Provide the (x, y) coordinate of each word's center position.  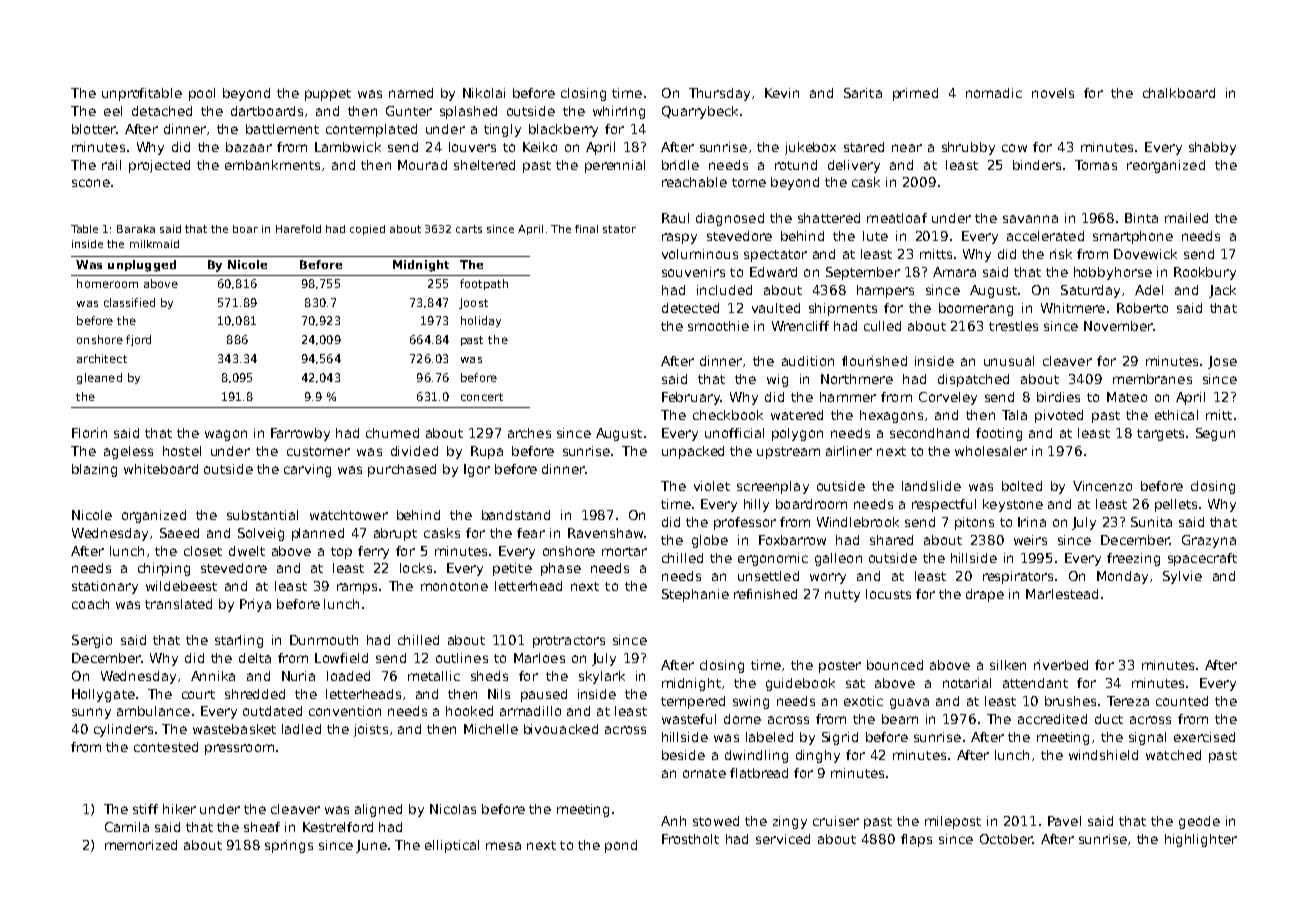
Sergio (92, 641)
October (1006, 839)
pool (202, 94)
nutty (842, 596)
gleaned (99, 378)
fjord (138, 340)
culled (882, 326)
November (1118, 326)
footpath (484, 284)
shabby (1212, 148)
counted (1182, 701)
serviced (783, 839)
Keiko (540, 147)
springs (289, 846)
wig (777, 380)
